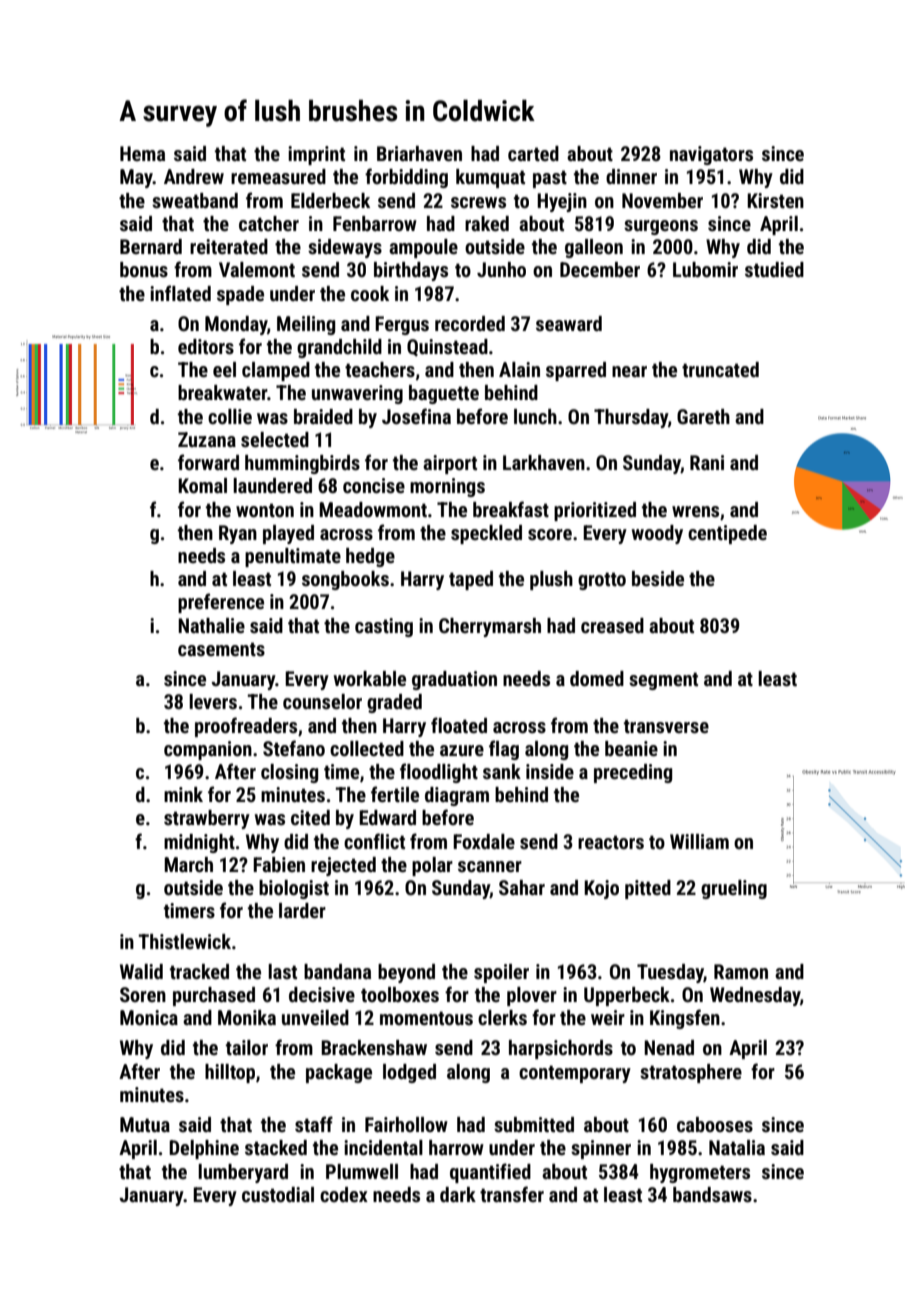 The height and width of the screenshot is (1308, 924). I want to click on Junho, so click(501, 269).
